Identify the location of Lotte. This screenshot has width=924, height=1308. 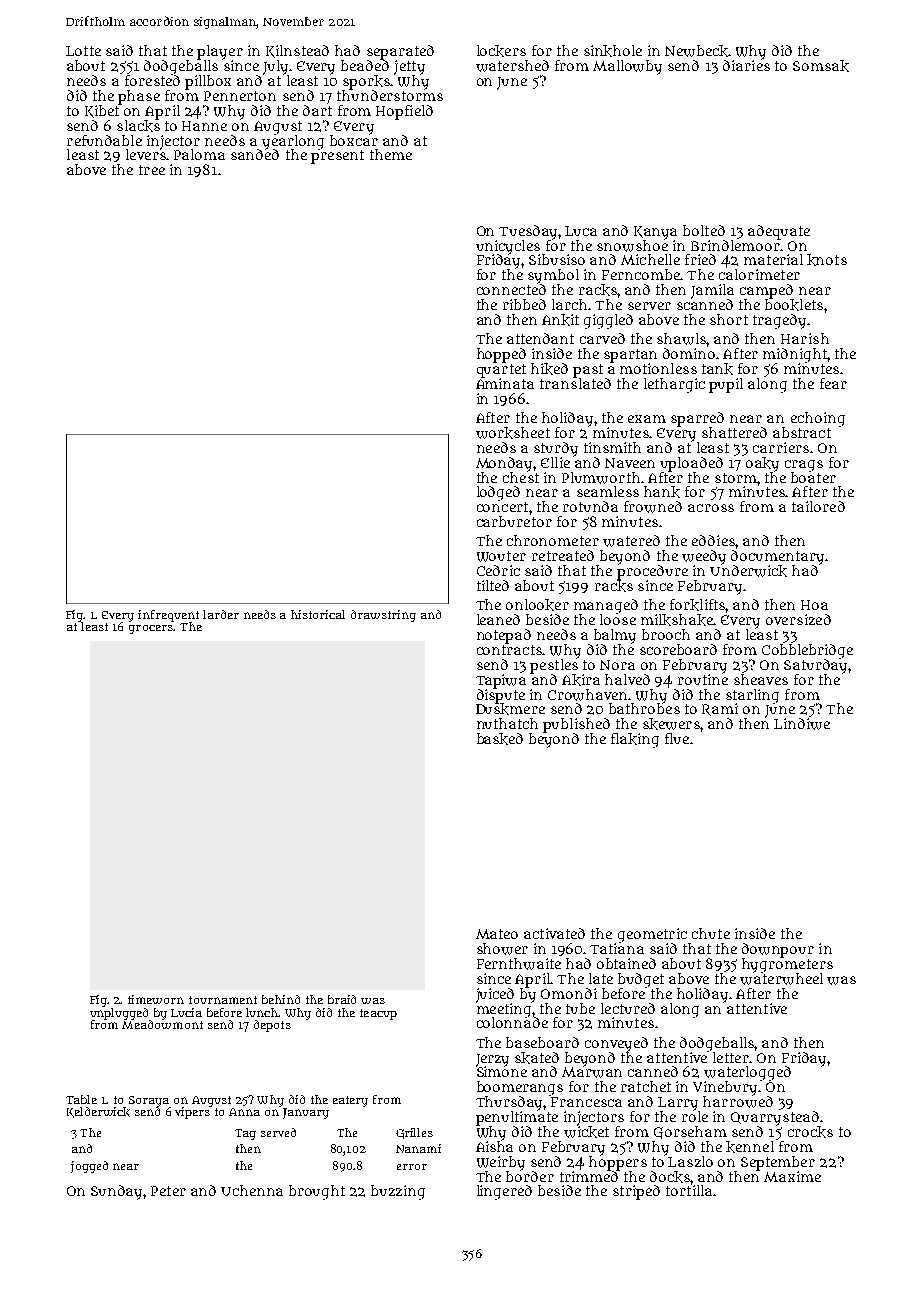
(83, 51).
